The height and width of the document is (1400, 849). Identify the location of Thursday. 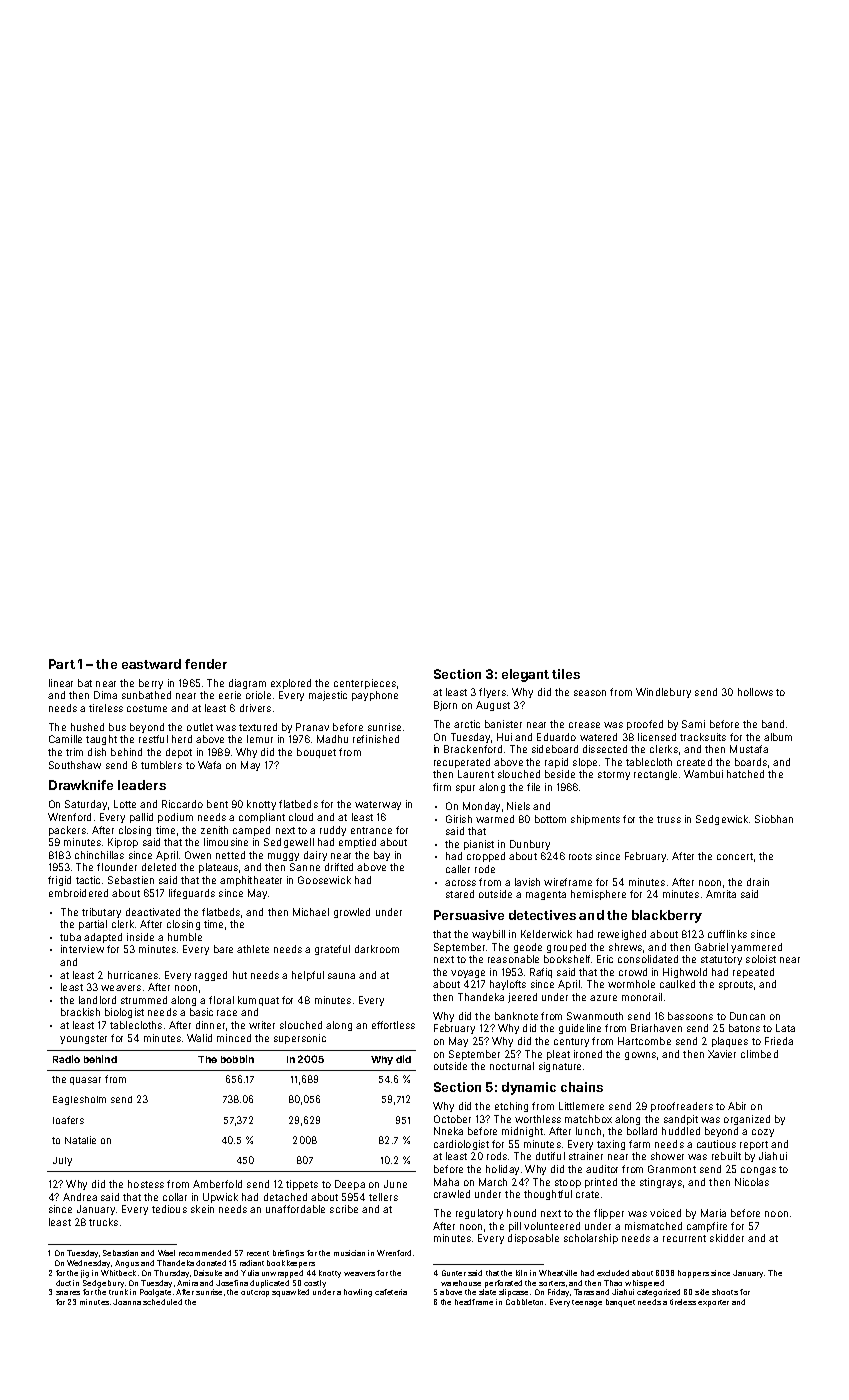
(171, 1274).
